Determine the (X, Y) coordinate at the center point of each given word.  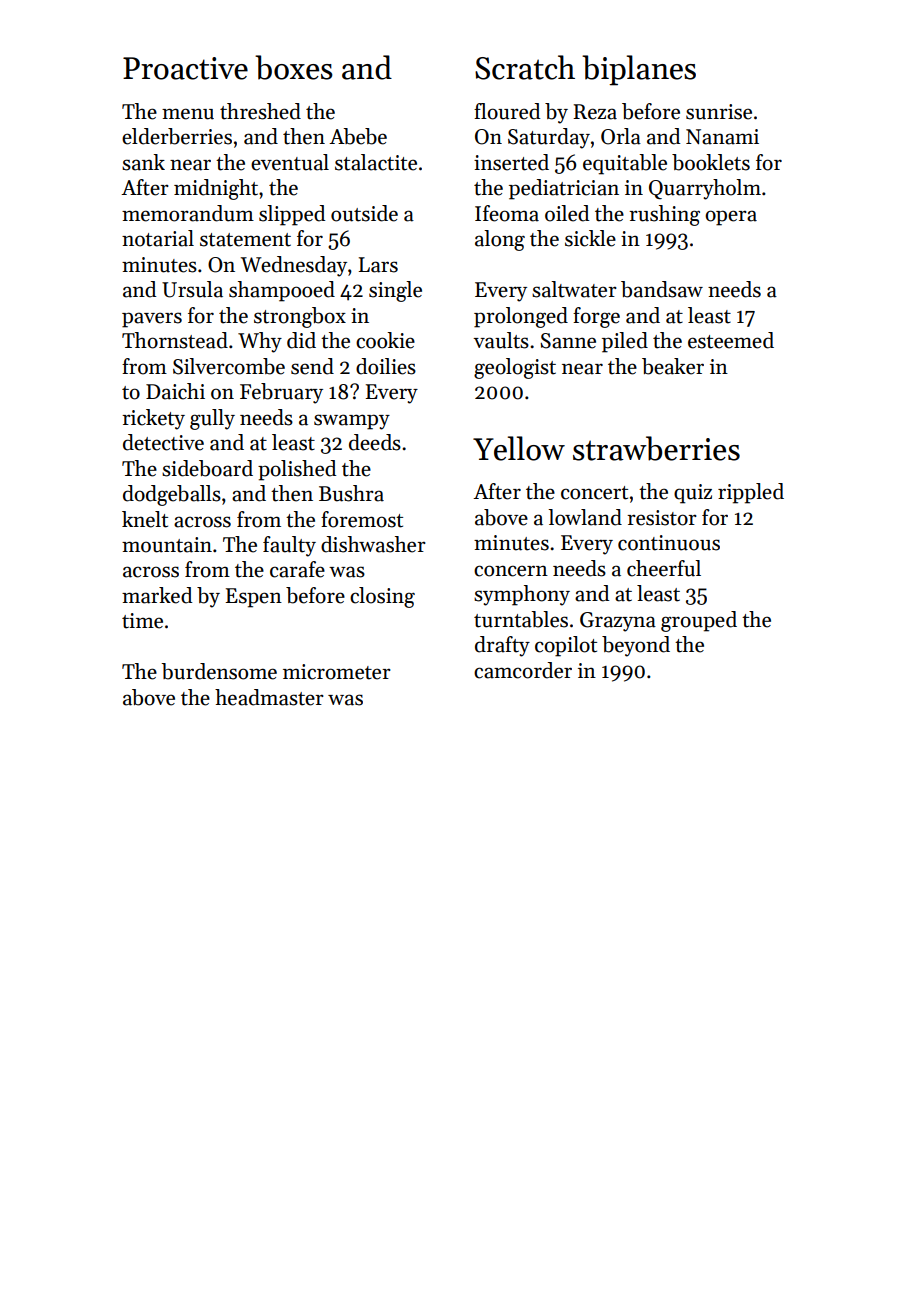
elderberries (177, 136)
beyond (636, 646)
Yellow (519, 448)
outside (364, 213)
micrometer (337, 672)
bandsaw (662, 289)
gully (212, 419)
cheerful (664, 568)
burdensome (219, 671)
